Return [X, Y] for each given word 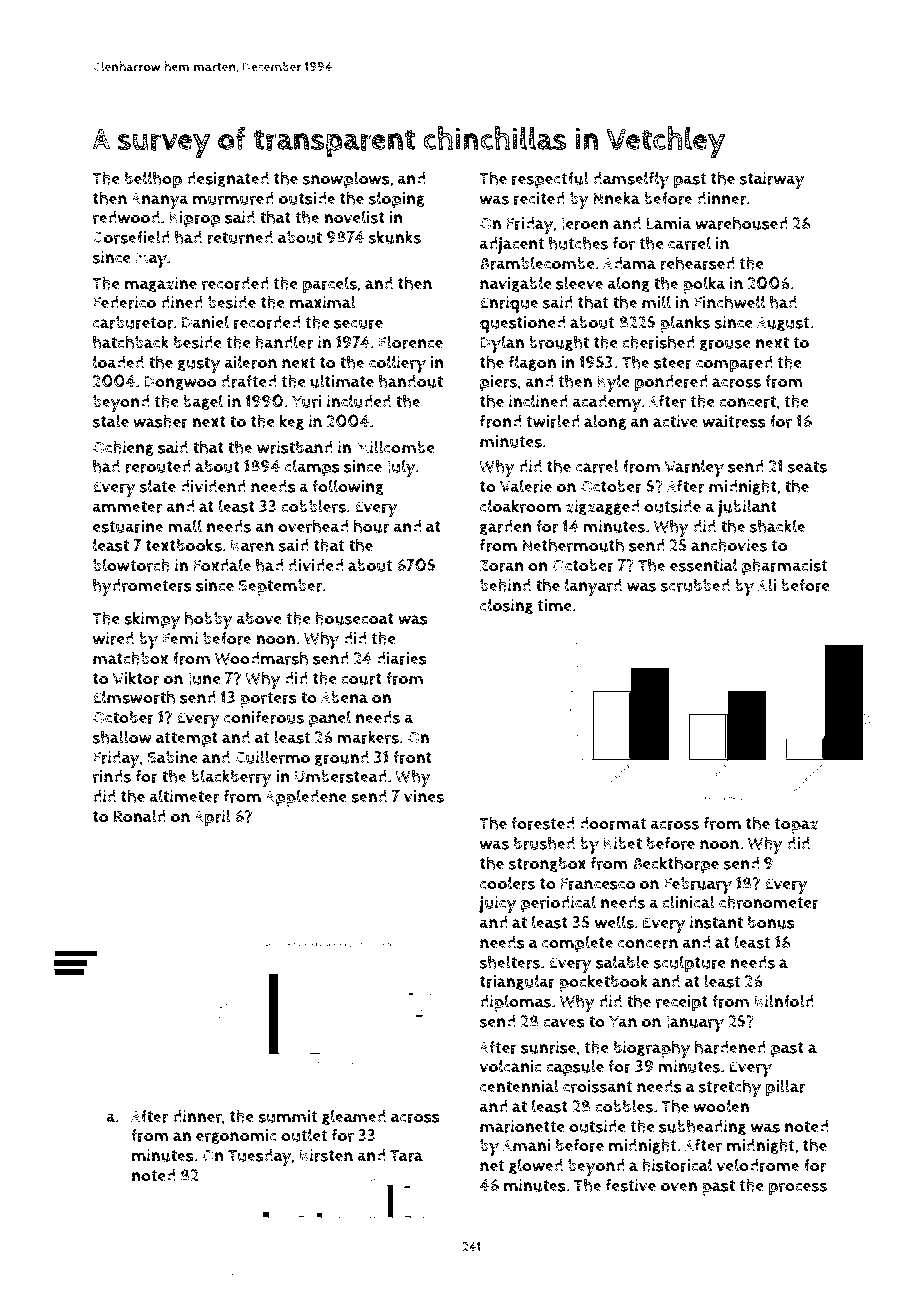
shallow [122, 737]
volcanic [510, 1066]
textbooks [184, 545]
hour [372, 526]
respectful [550, 180]
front [412, 757]
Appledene [306, 798]
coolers [507, 883]
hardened [730, 1047]
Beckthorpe [676, 865]
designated [228, 179]
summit [288, 1116]
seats [807, 467]
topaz [796, 826]
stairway [772, 180]
